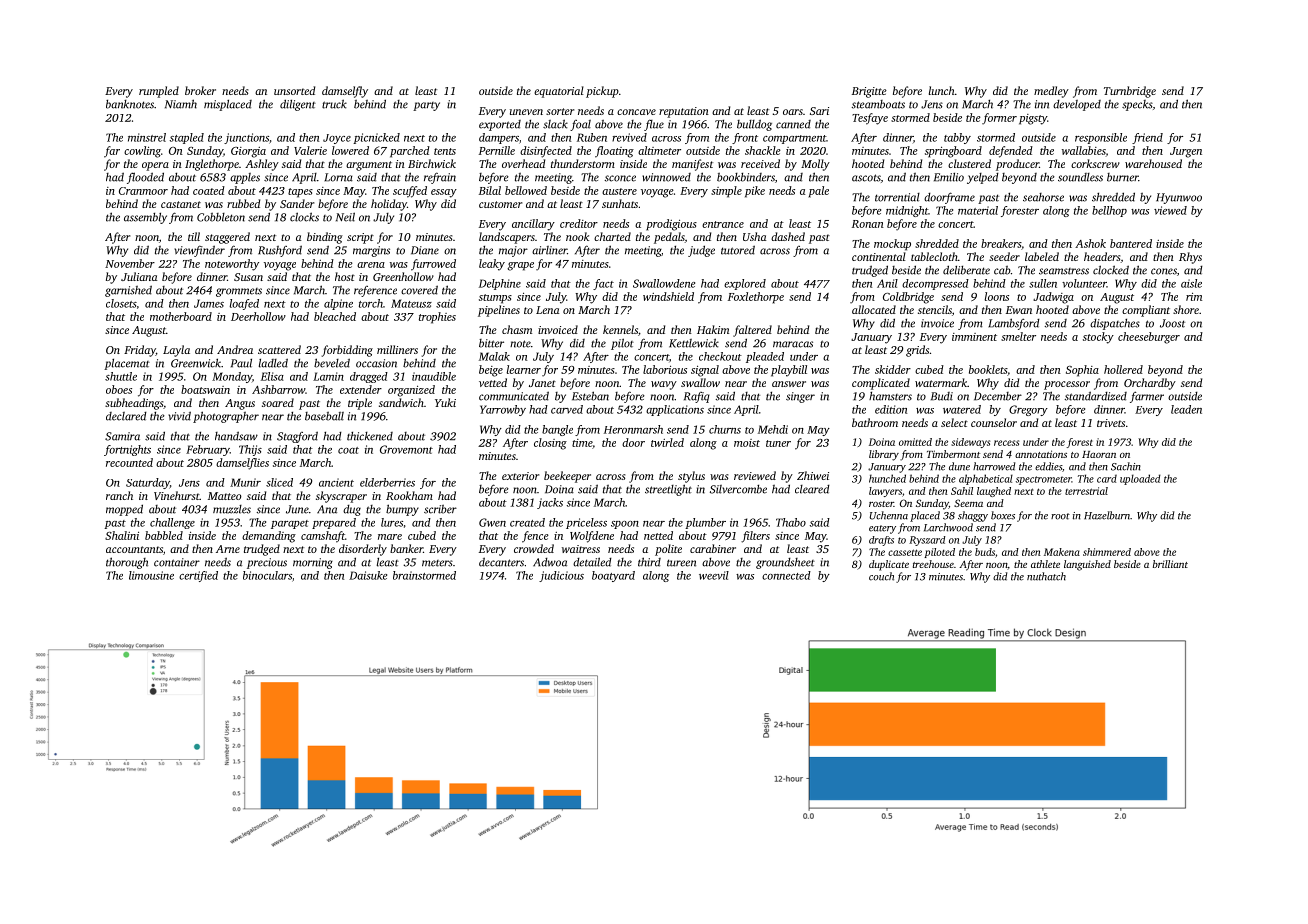 The height and width of the screenshot is (924, 1308). What do you see at coordinates (671, 225) in the screenshot?
I see `prodigious` at bounding box center [671, 225].
